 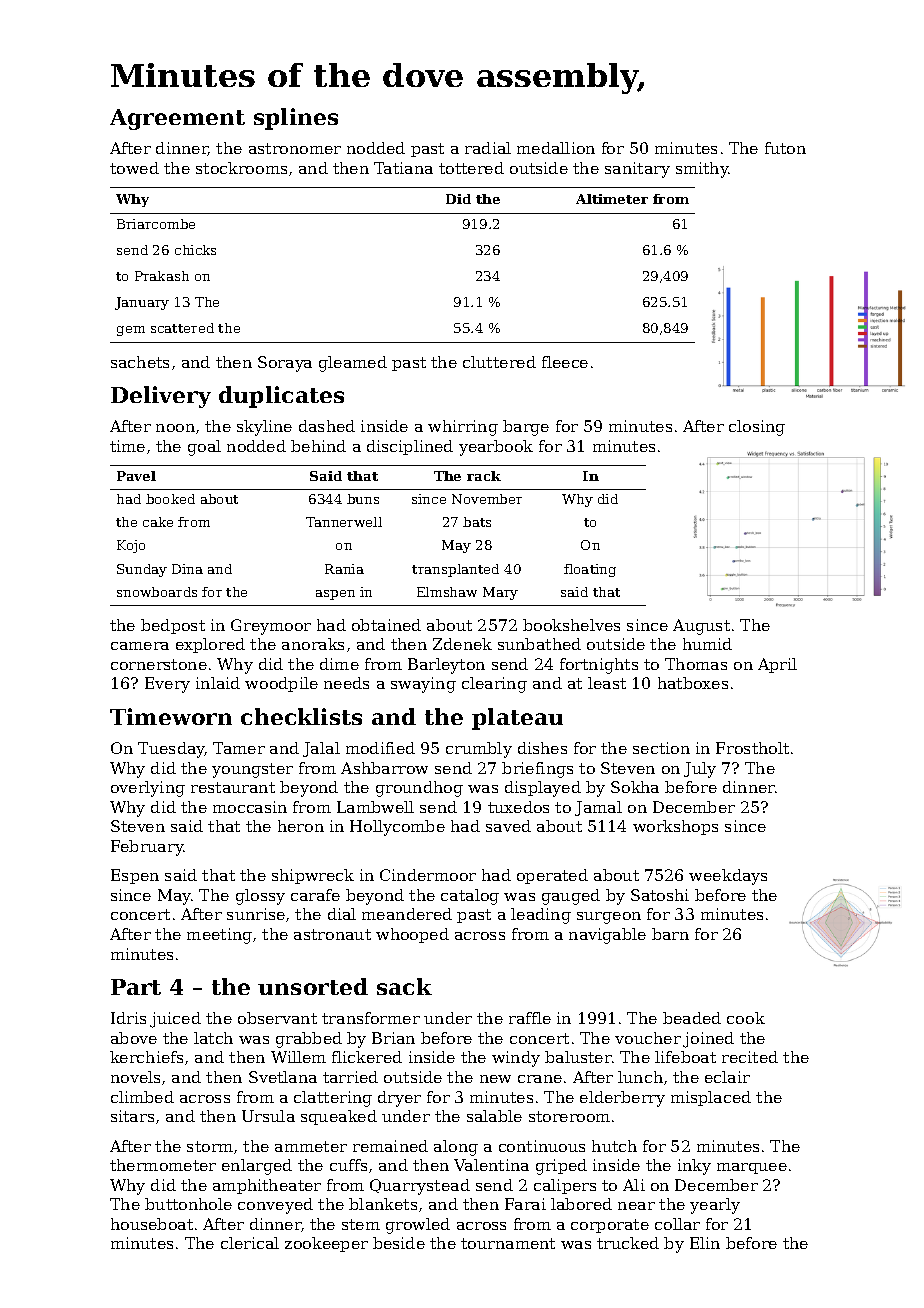 What do you see at coordinates (757, 428) in the image?
I see `closing` at bounding box center [757, 428].
